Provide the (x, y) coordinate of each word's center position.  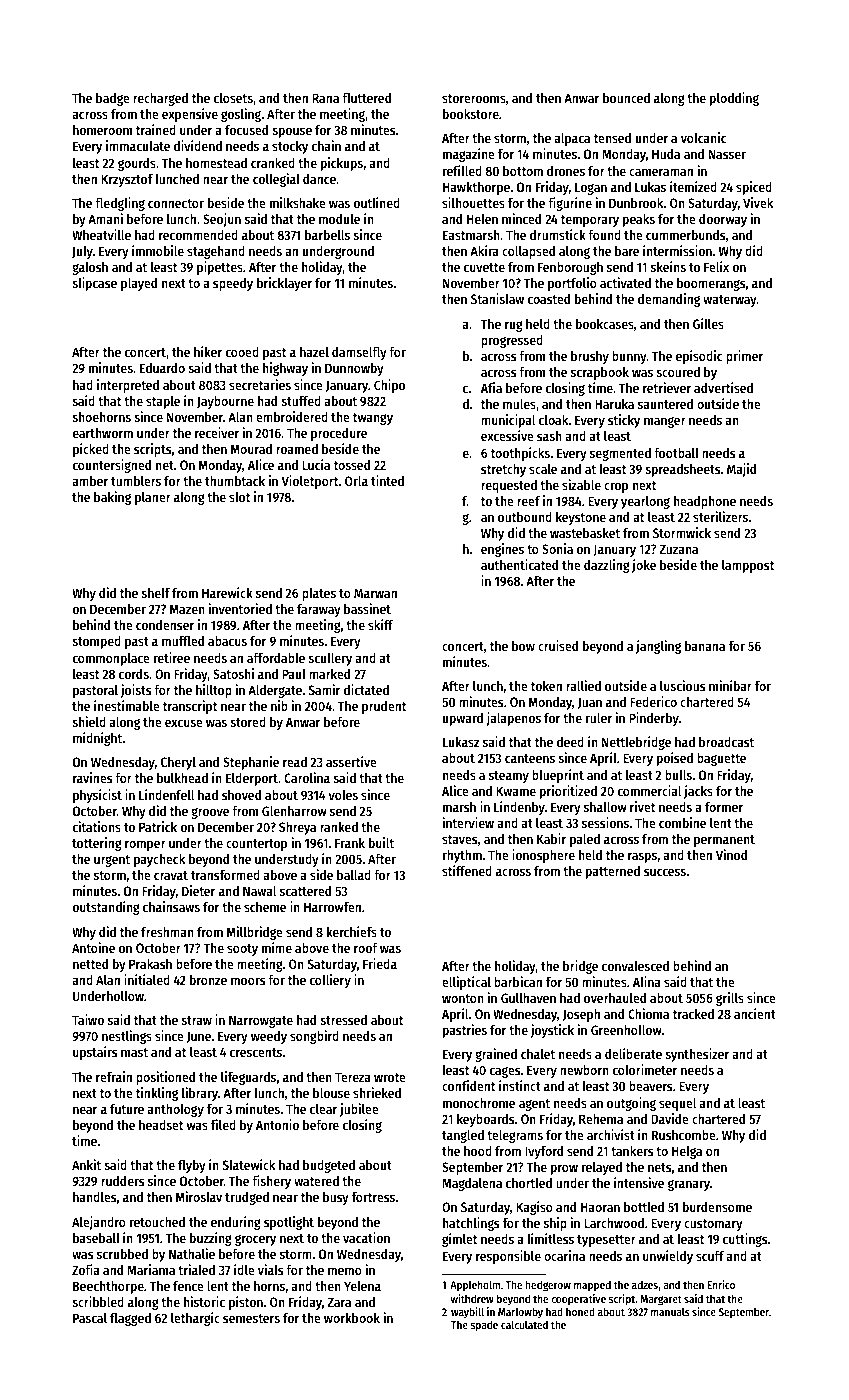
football (676, 453)
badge (113, 99)
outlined (377, 202)
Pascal (90, 1318)
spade (484, 1326)
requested (509, 486)
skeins (668, 266)
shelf (155, 593)
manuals (670, 1311)
